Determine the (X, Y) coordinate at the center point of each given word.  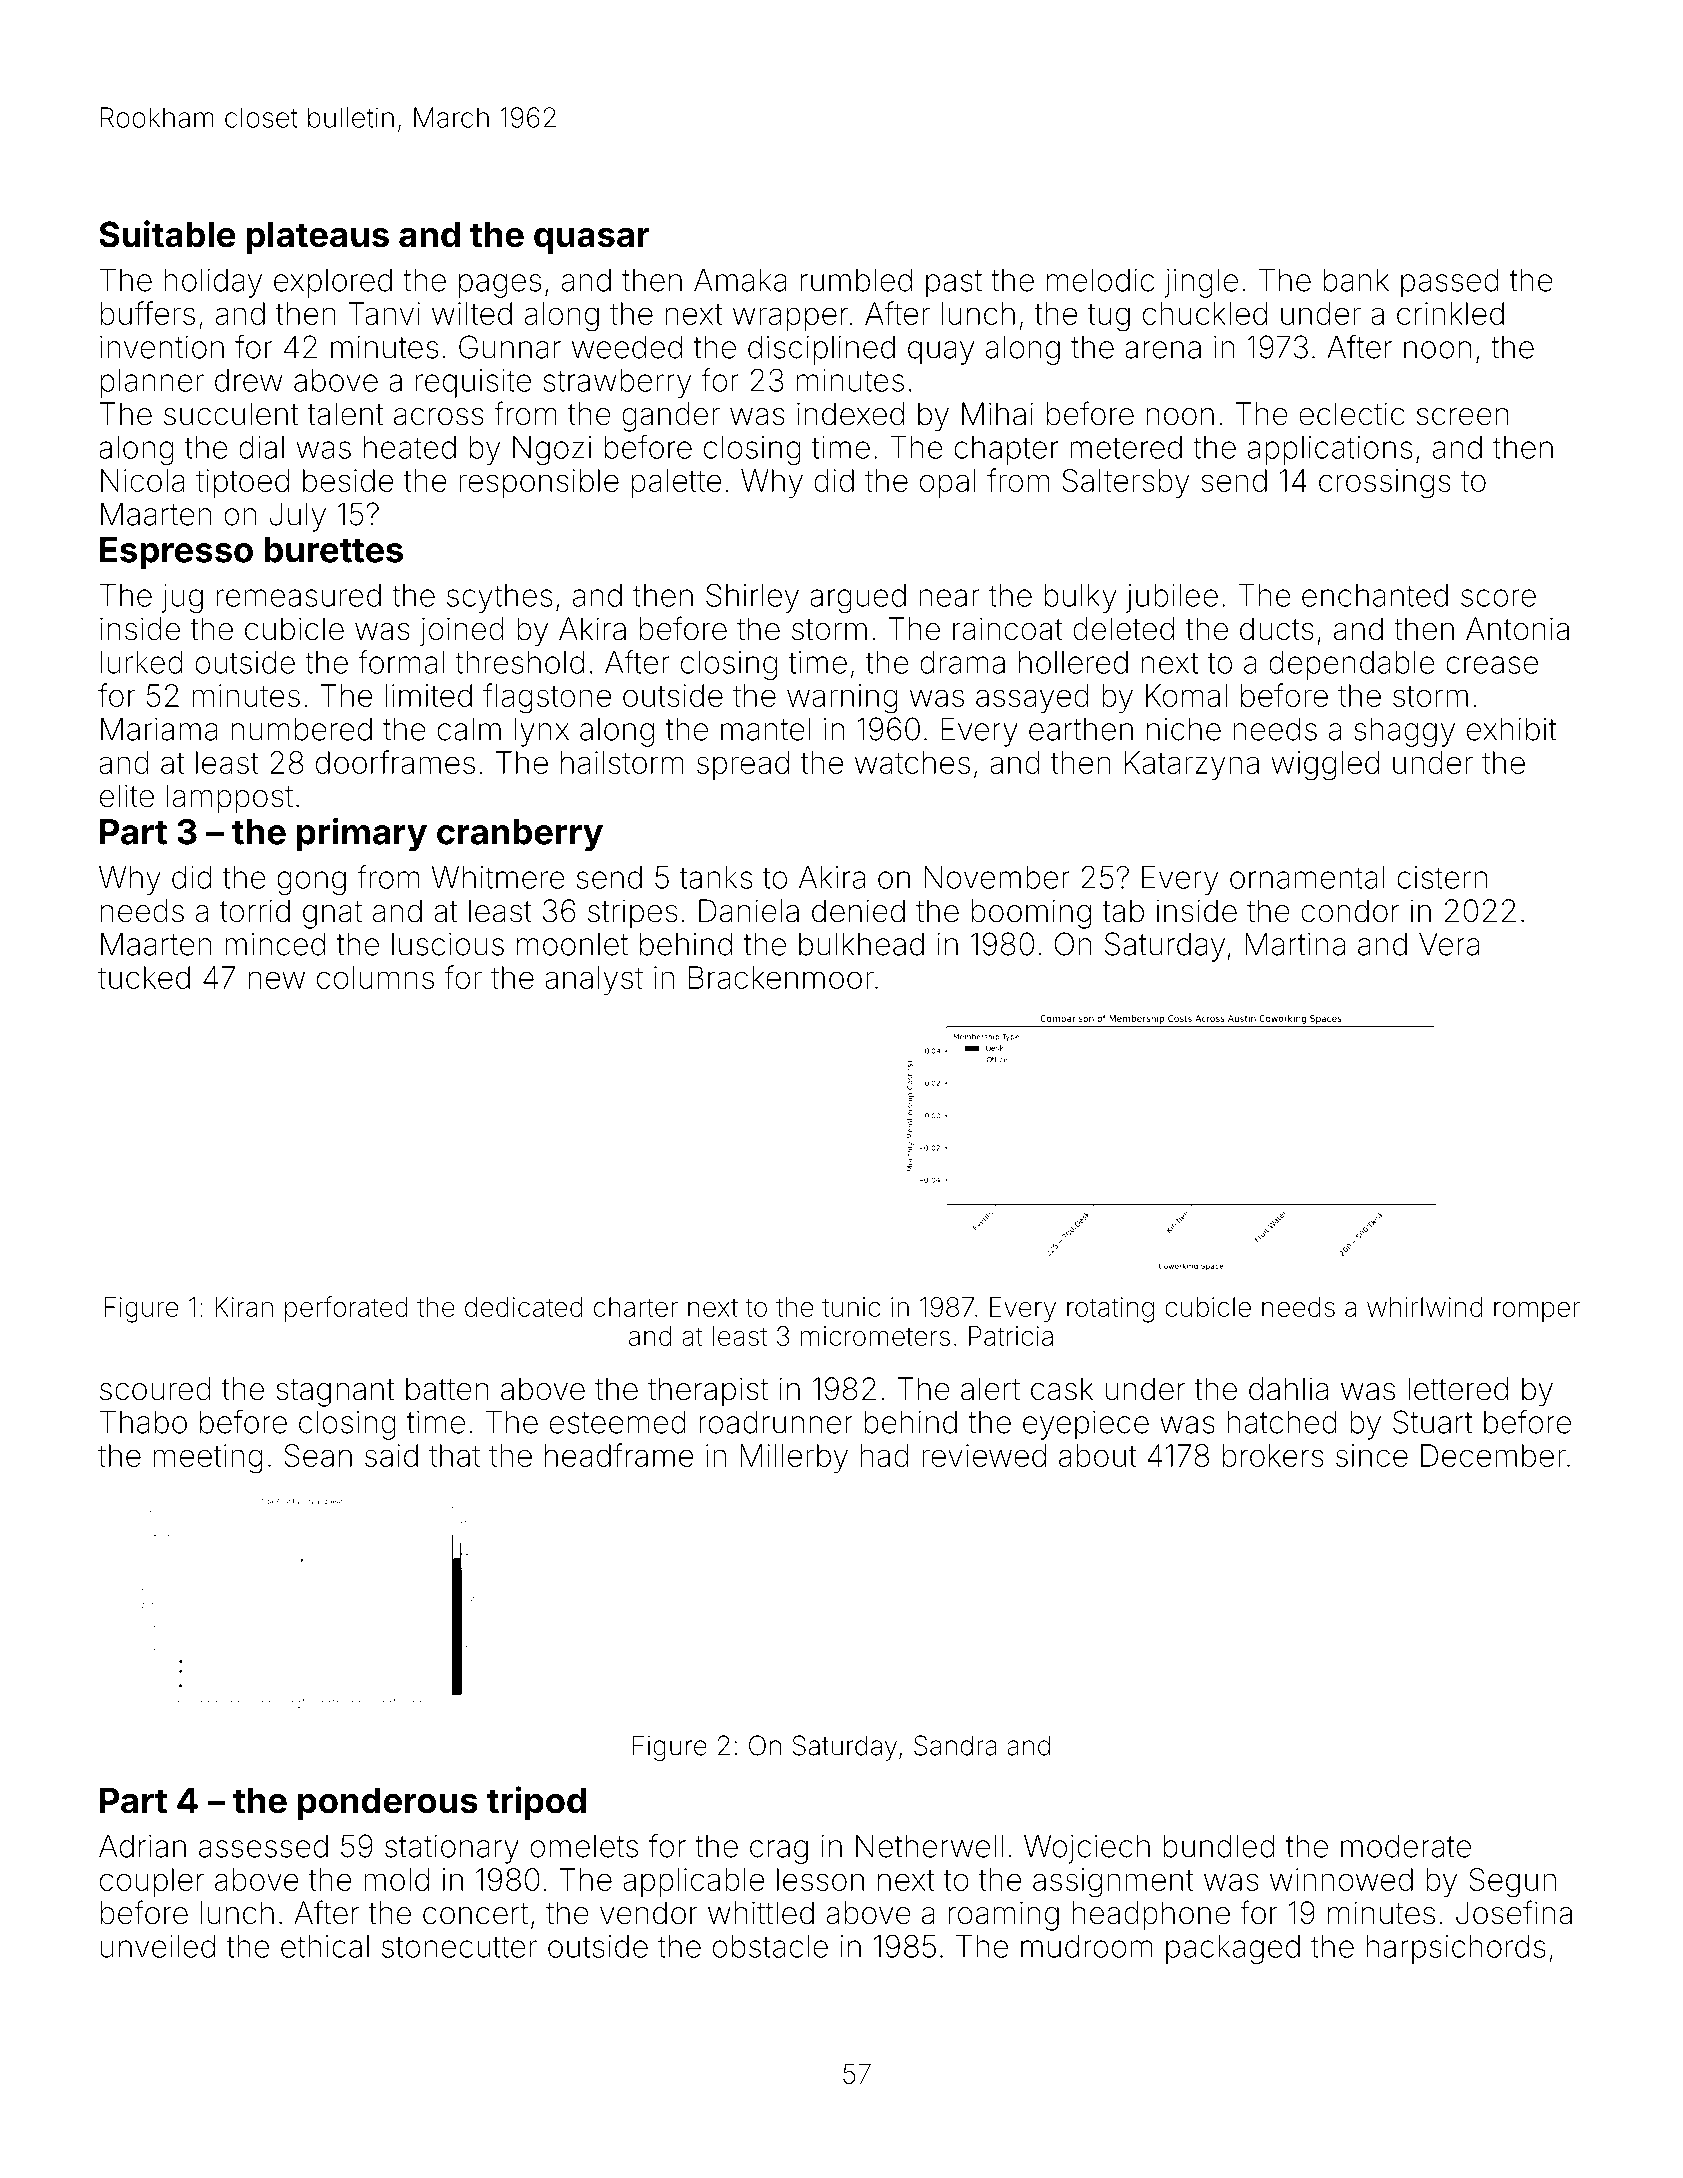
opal (948, 483)
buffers (148, 313)
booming (1031, 914)
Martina (1295, 944)
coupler (152, 1882)
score (1498, 598)
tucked (144, 977)
